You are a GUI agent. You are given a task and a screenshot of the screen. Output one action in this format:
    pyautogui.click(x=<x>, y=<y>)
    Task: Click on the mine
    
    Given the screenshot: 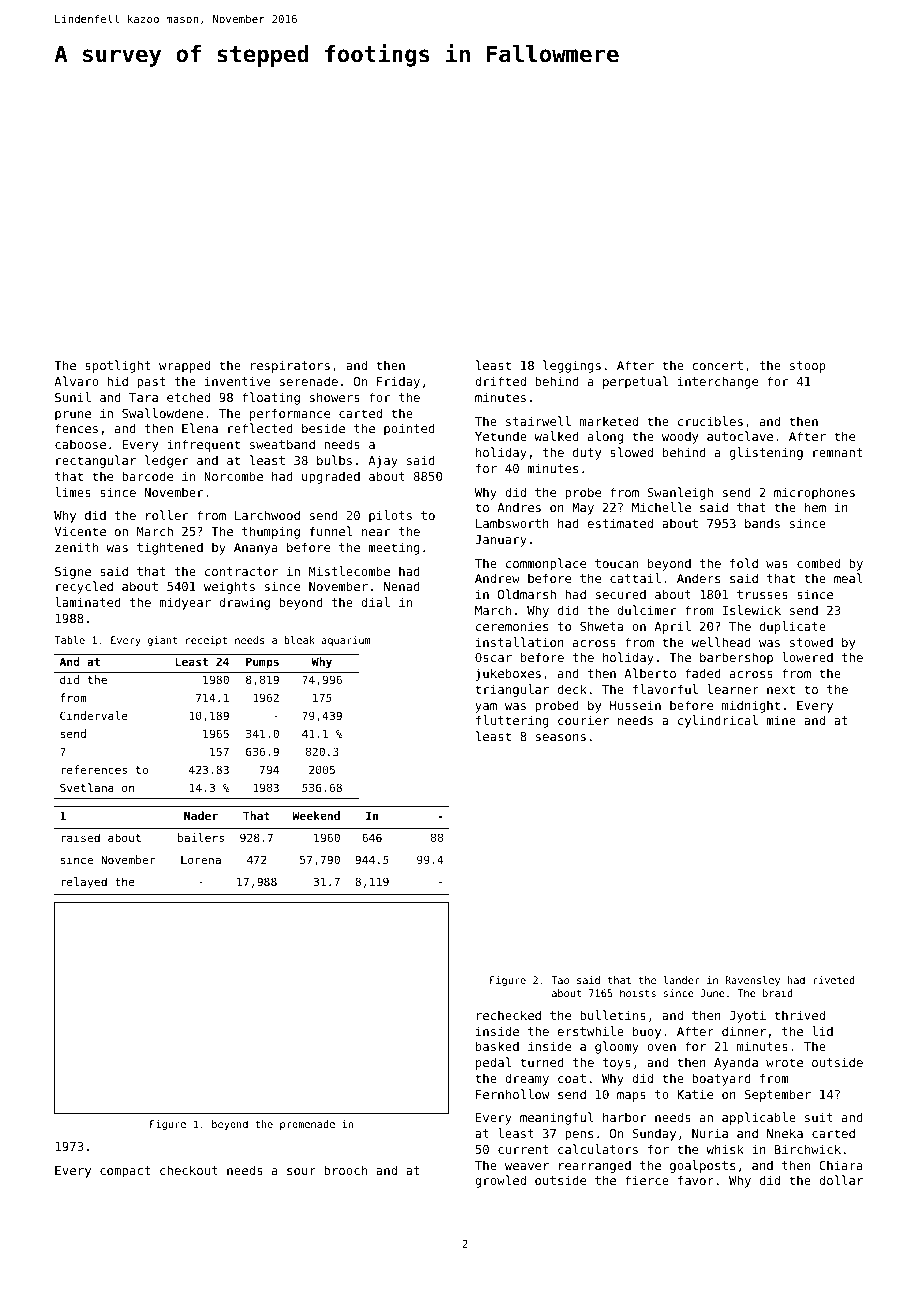 What is the action you would take?
    pyautogui.click(x=781, y=720)
